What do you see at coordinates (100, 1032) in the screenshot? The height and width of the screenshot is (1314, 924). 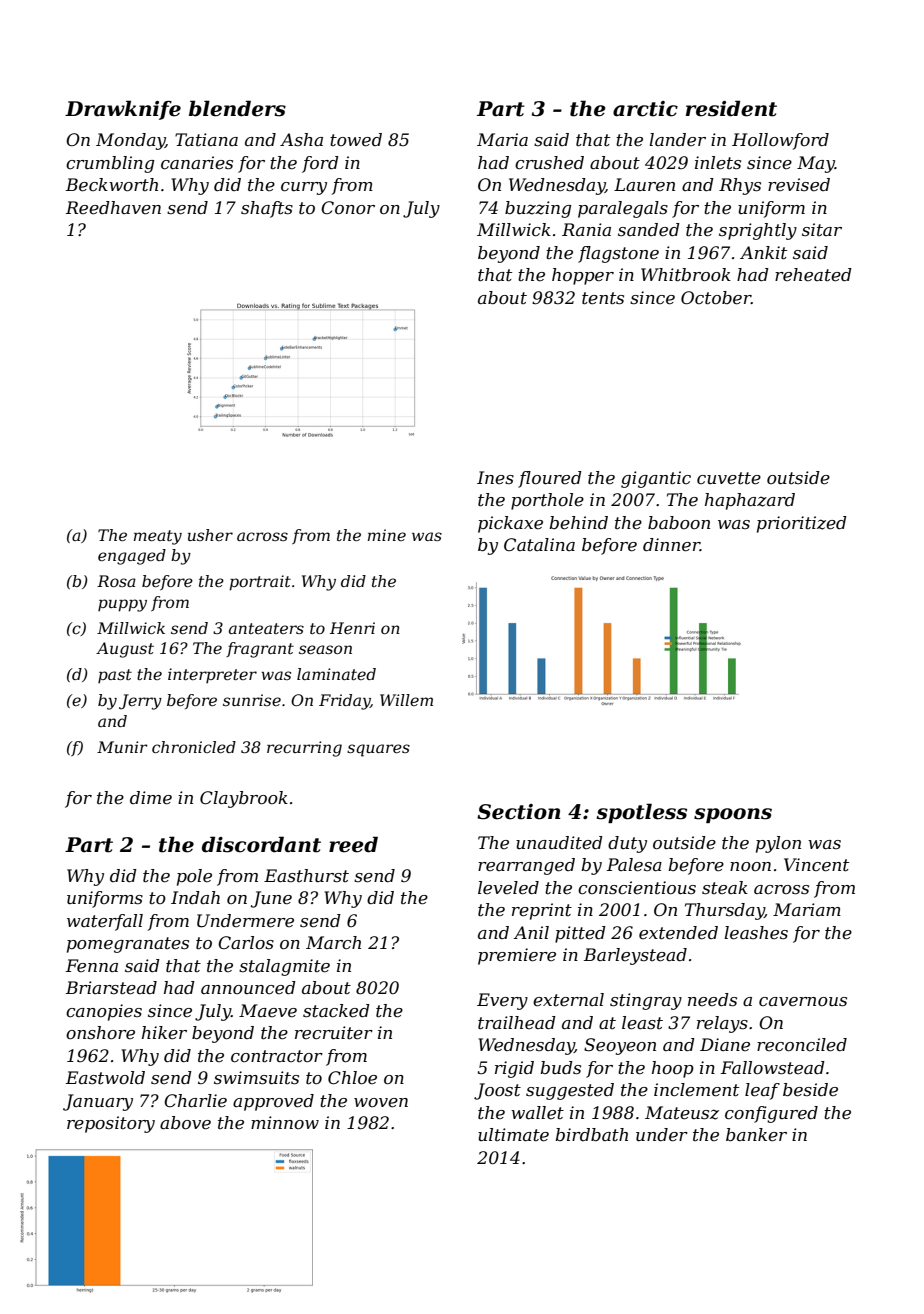 I see `onshore` at bounding box center [100, 1032].
